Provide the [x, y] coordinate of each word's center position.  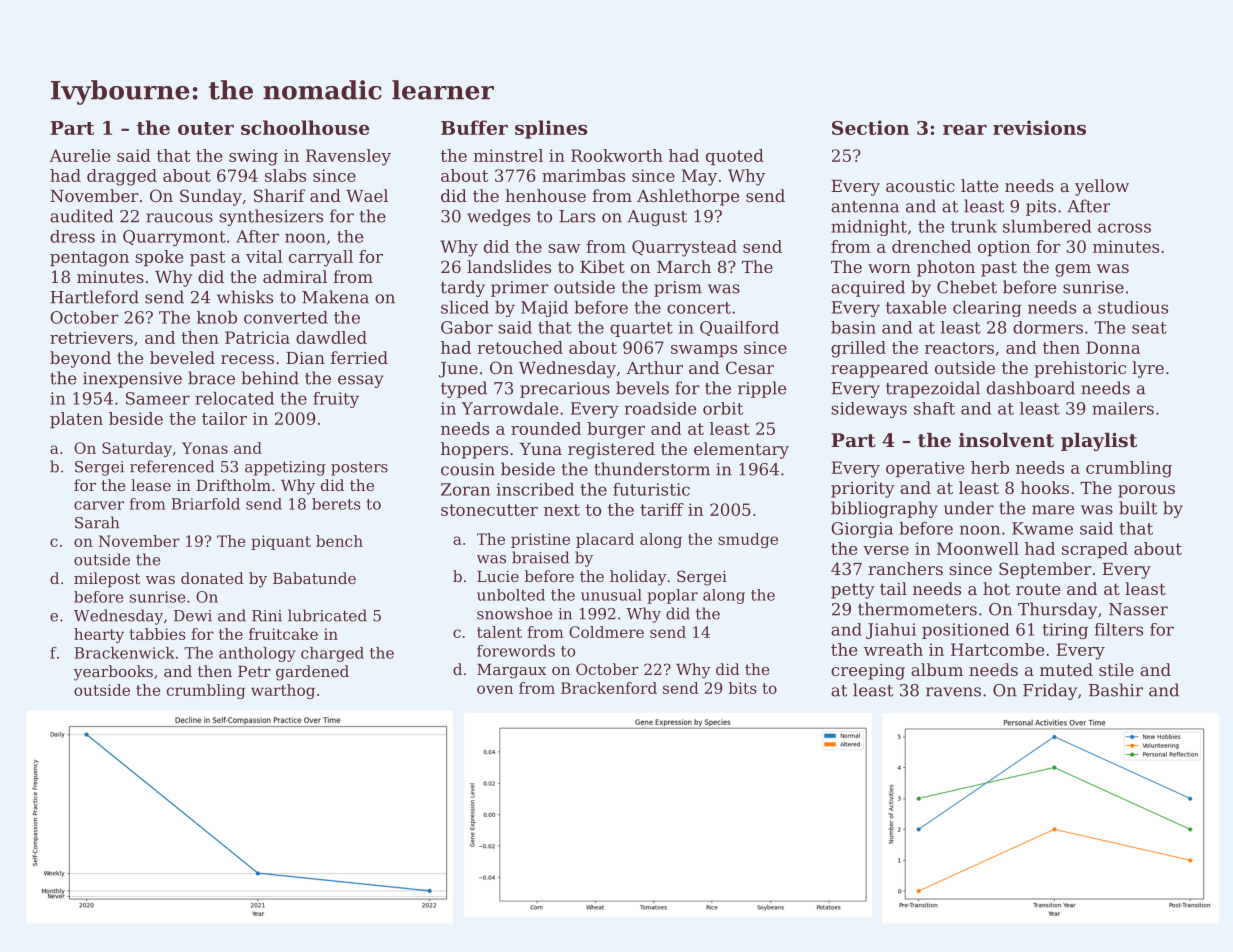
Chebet [967, 287]
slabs [285, 175]
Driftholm [233, 485]
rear [965, 130]
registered [611, 450]
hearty [99, 635]
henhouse [545, 195]
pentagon [89, 259]
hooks [1045, 487]
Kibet [602, 266]
